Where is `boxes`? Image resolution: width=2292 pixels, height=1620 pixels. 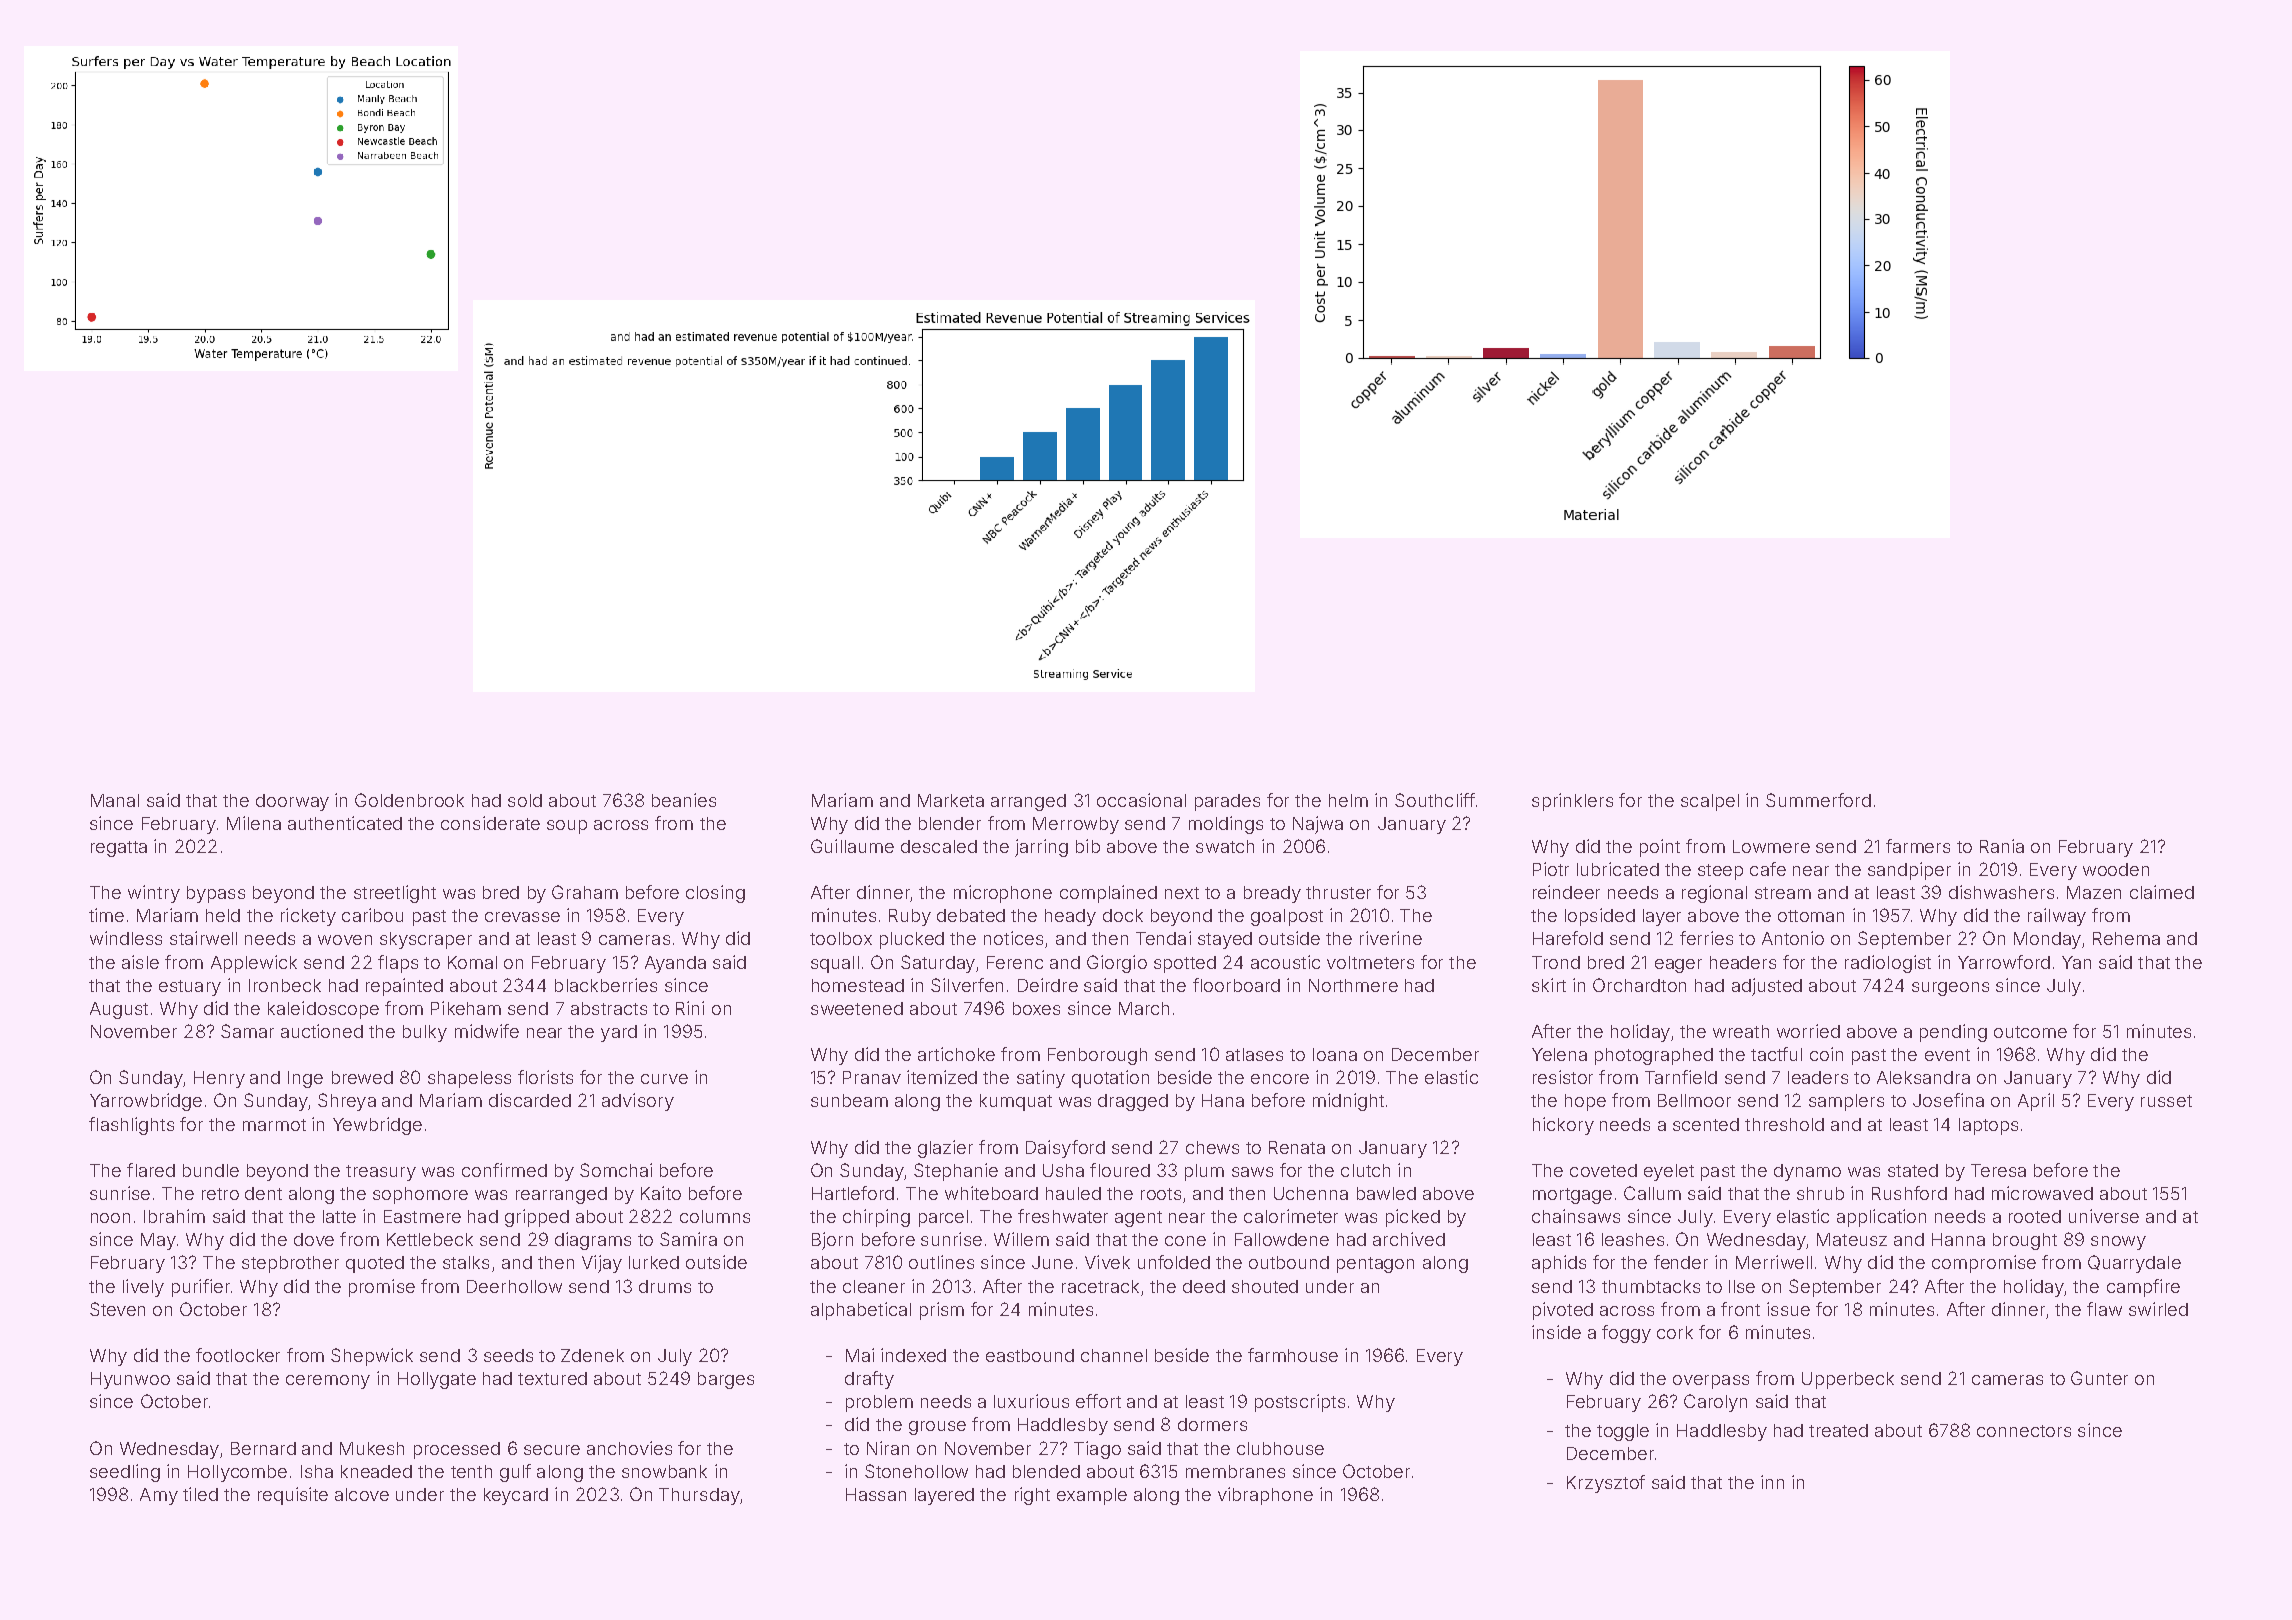
boxes is located at coordinates (1036, 1008).
